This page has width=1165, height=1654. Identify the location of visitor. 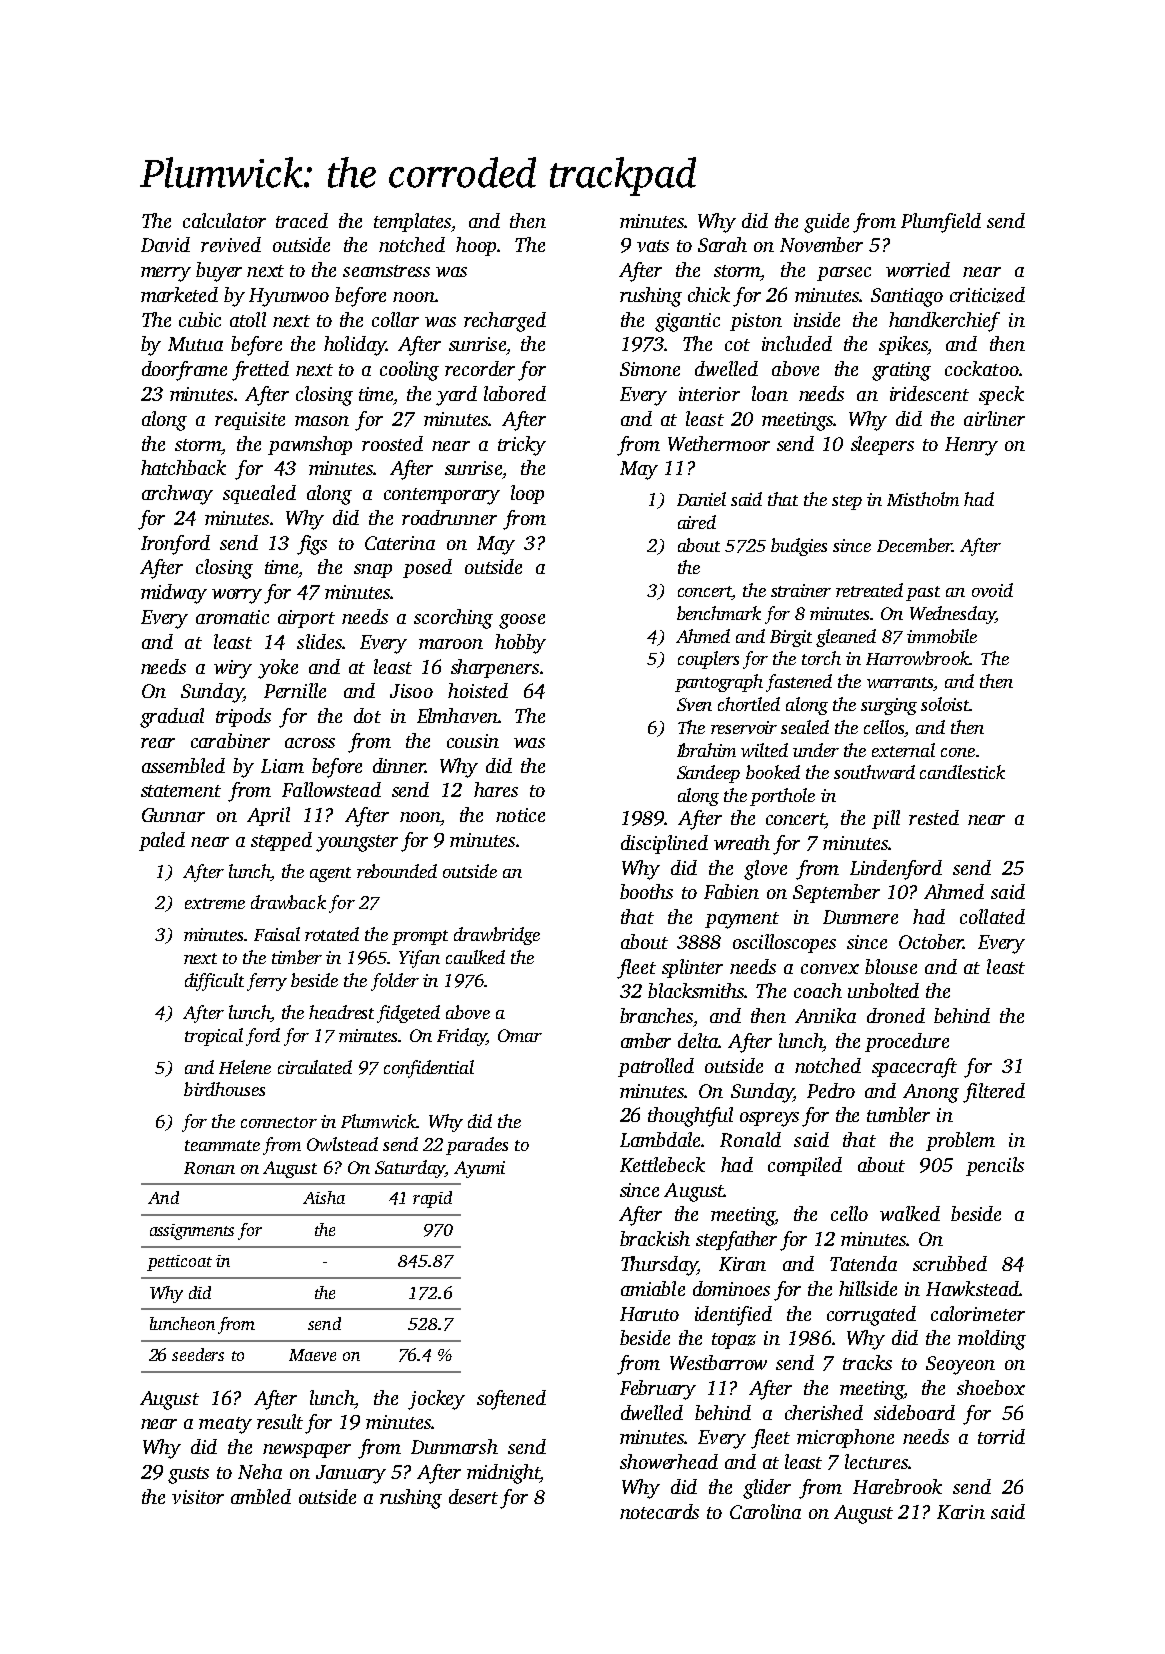
(198, 1497).
